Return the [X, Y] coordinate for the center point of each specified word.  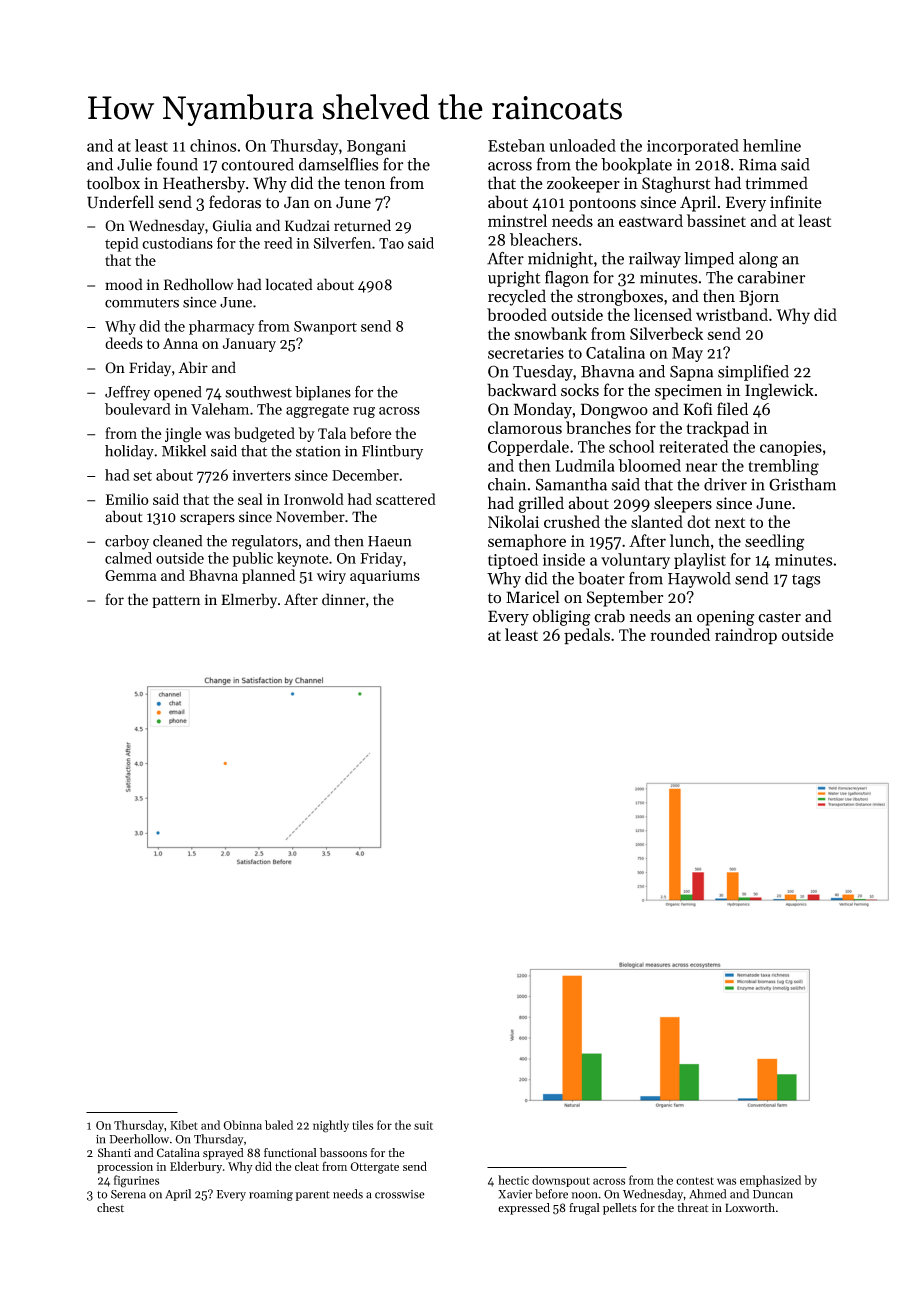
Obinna [242, 1125]
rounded [680, 634]
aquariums [385, 577]
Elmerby [249, 601]
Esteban [516, 145]
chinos [213, 145]
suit [423, 1125]
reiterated [694, 446]
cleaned [177, 541]
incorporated [693, 147]
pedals [587, 636]
